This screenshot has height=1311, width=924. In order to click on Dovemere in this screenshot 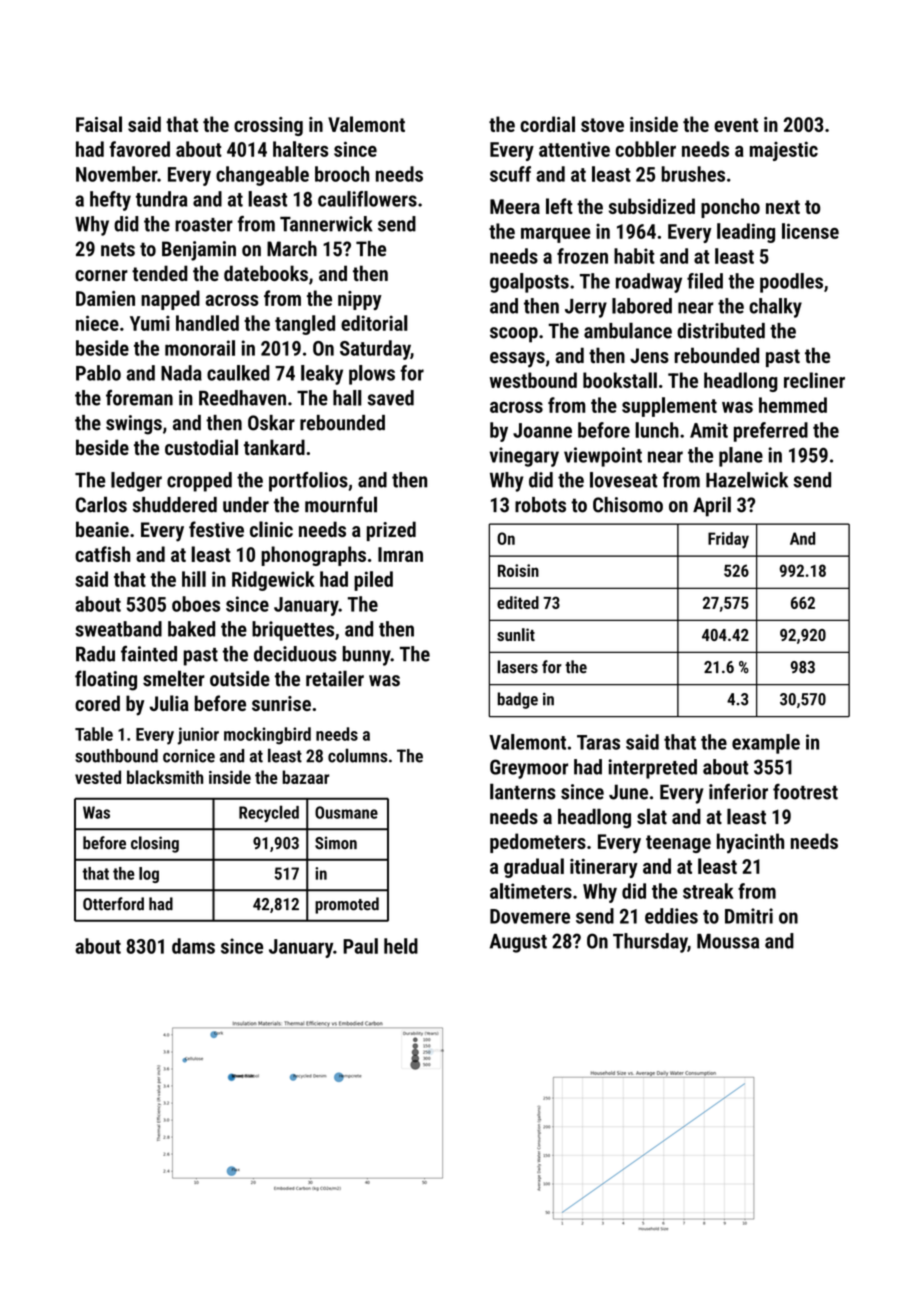, I will do `click(530, 916)`.
